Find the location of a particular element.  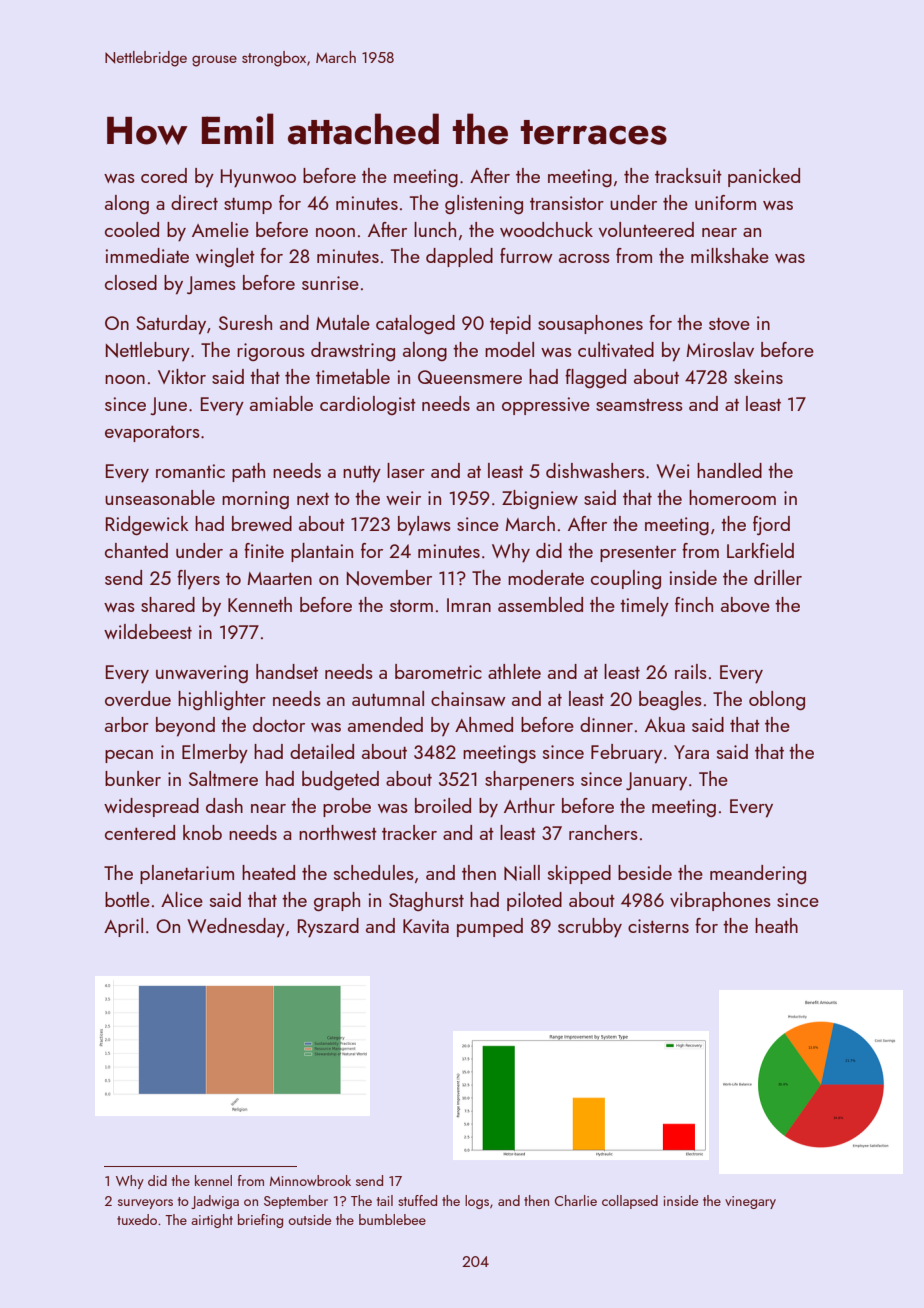

scrubby is located at coordinates (590, 928).
